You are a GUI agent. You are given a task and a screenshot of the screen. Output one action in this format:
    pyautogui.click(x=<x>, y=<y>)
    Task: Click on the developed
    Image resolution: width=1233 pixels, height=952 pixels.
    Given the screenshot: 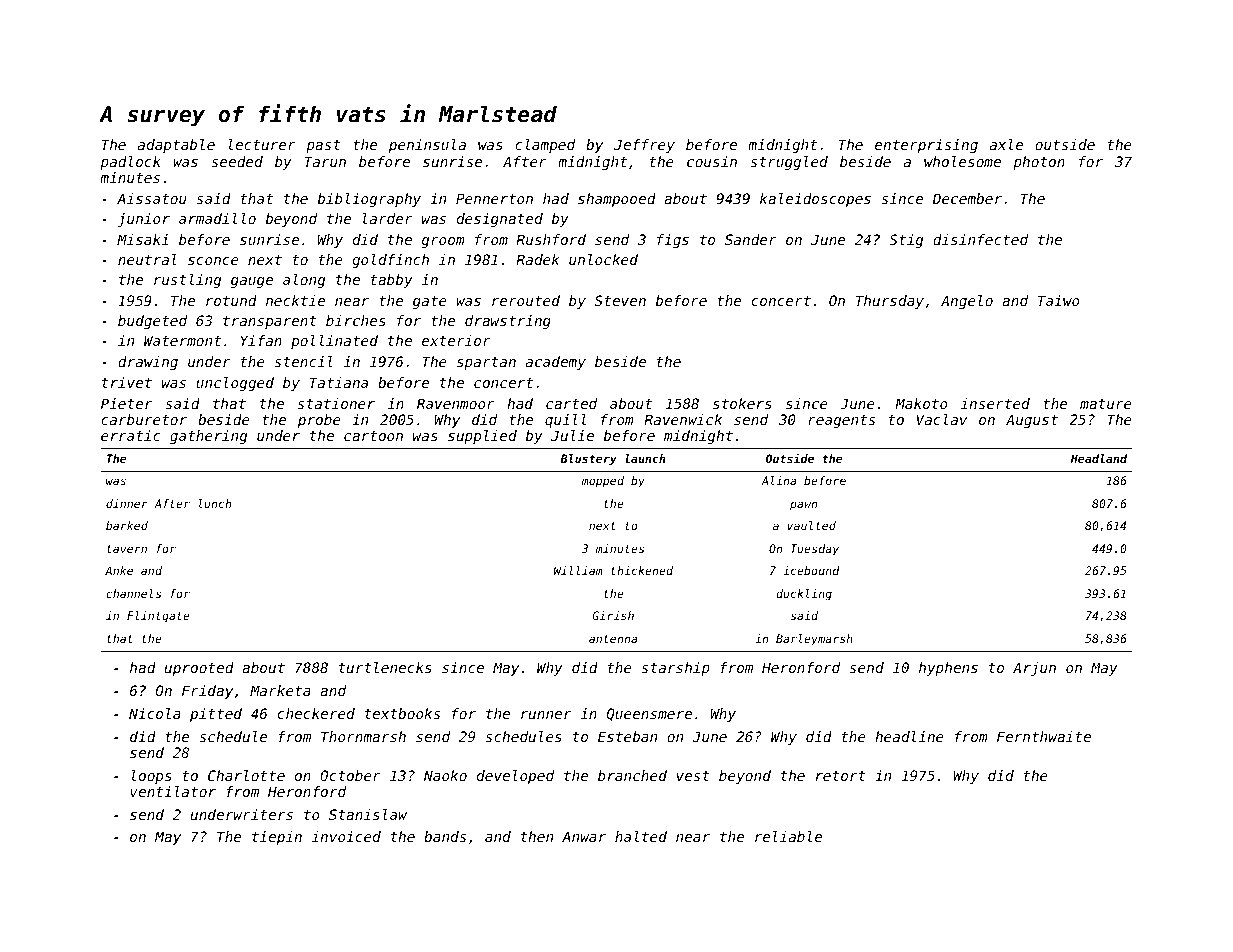 What is the action you would take?
    pyautogui.click(x=515, y=777)
